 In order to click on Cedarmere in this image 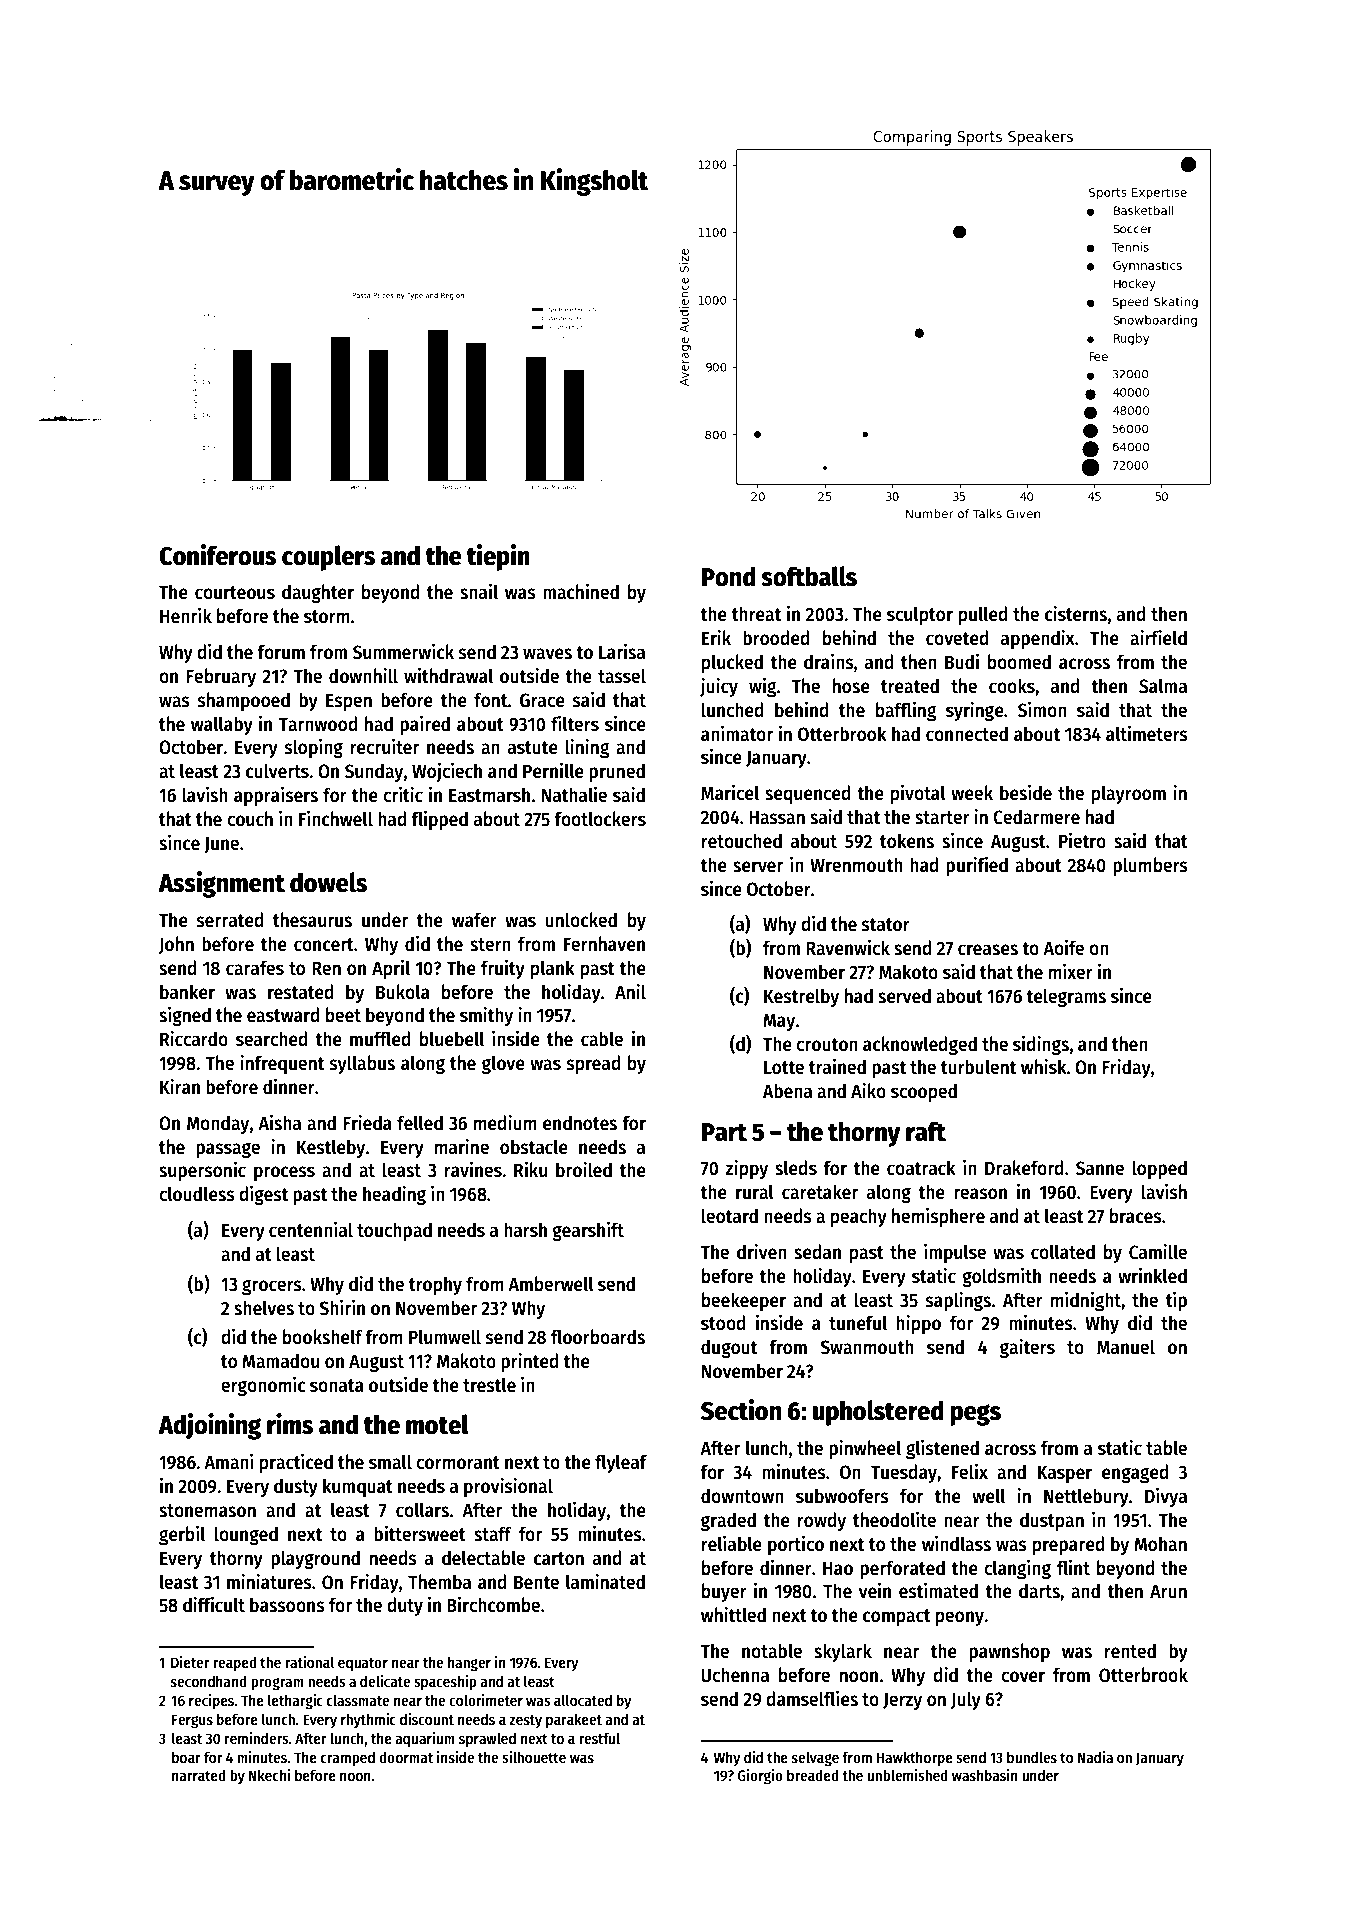, I will do `click(1036, 817)`.
